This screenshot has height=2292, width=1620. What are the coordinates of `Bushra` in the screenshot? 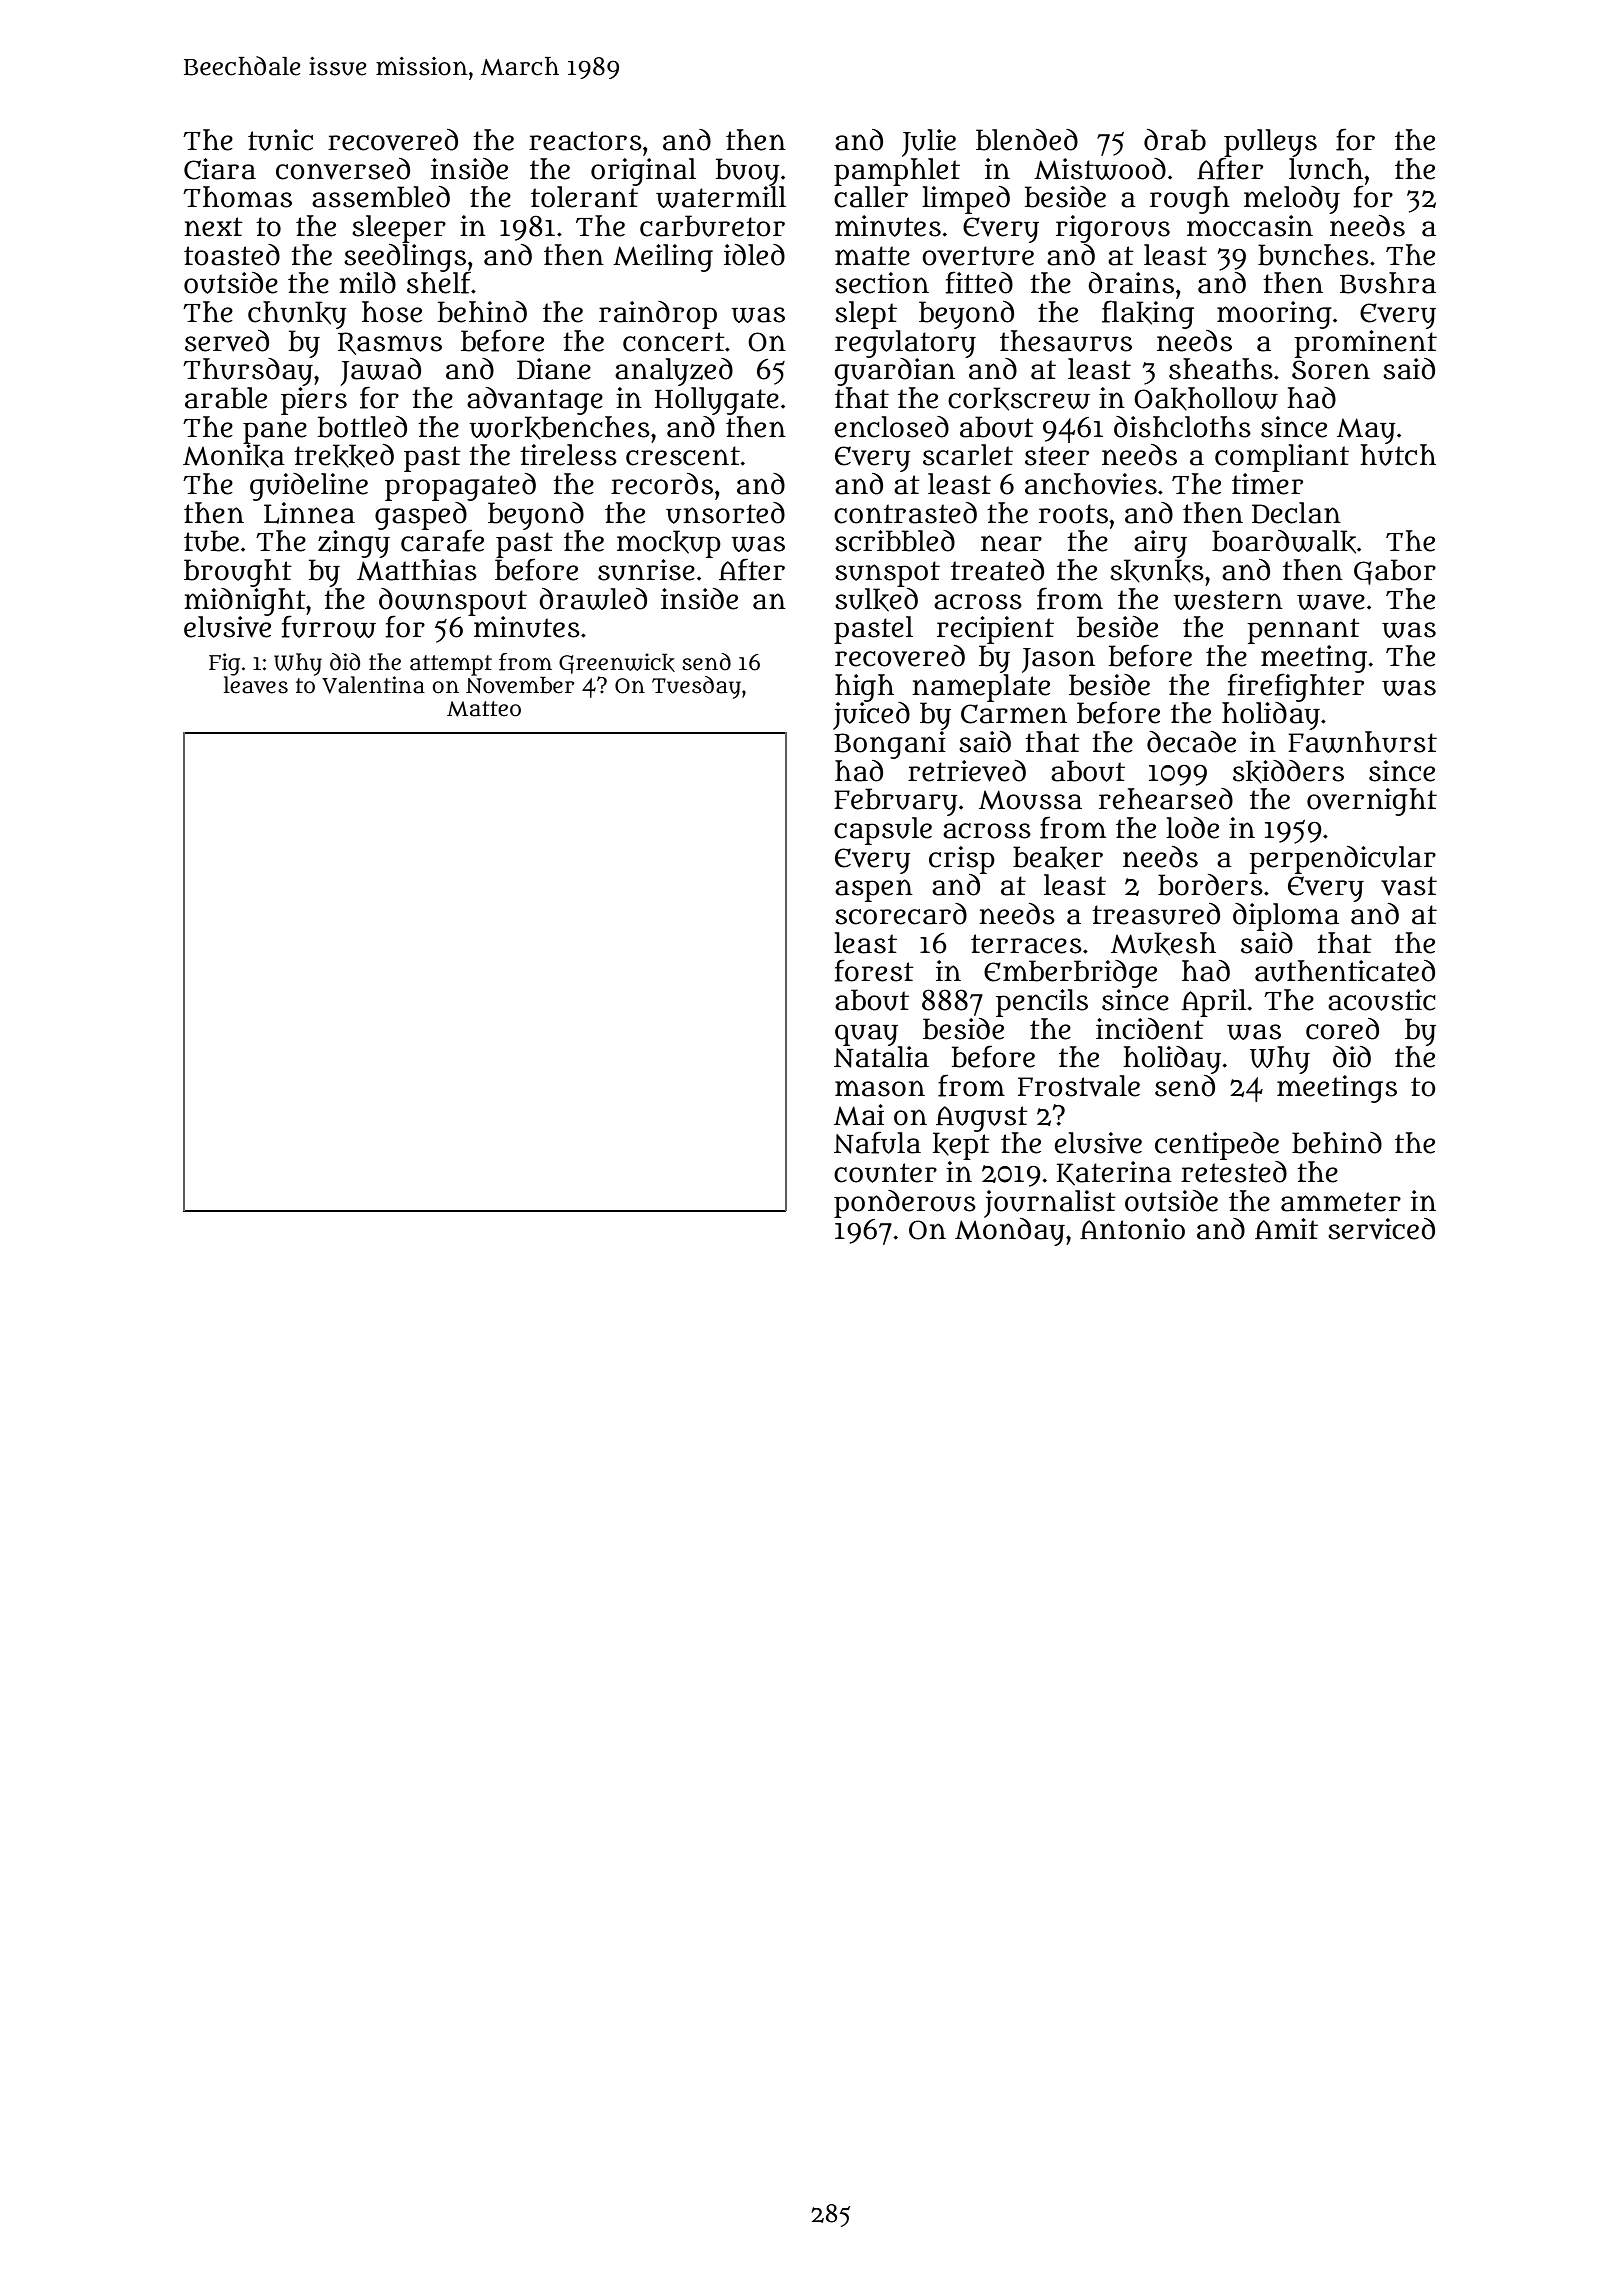 It's located at (1388, 283).
